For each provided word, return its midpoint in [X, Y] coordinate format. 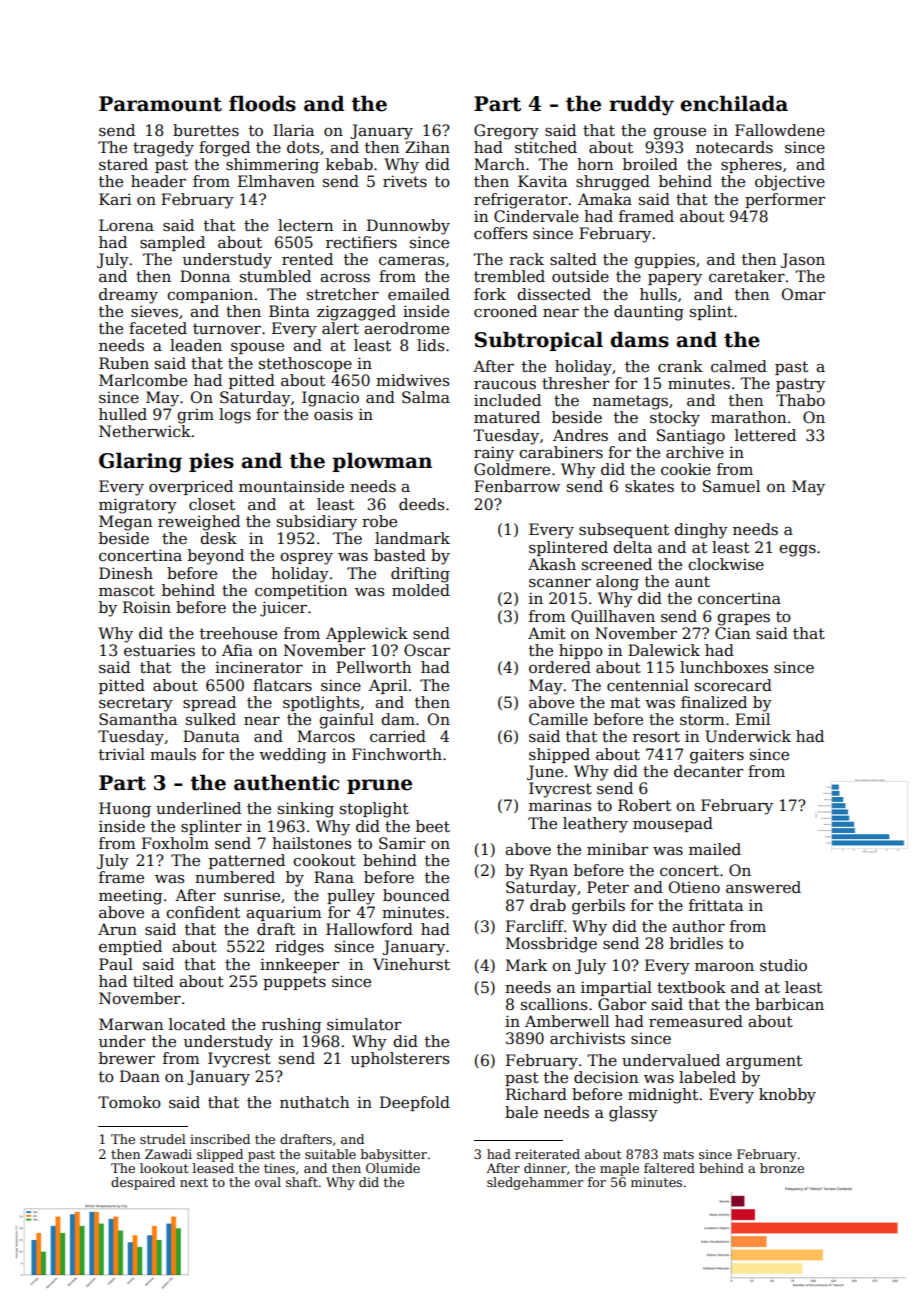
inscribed [220, 1139]
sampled [172, 243]
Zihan [427, 147]
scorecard [733, 685]
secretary [136, 704]
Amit [547, 633]
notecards [734, 147]
